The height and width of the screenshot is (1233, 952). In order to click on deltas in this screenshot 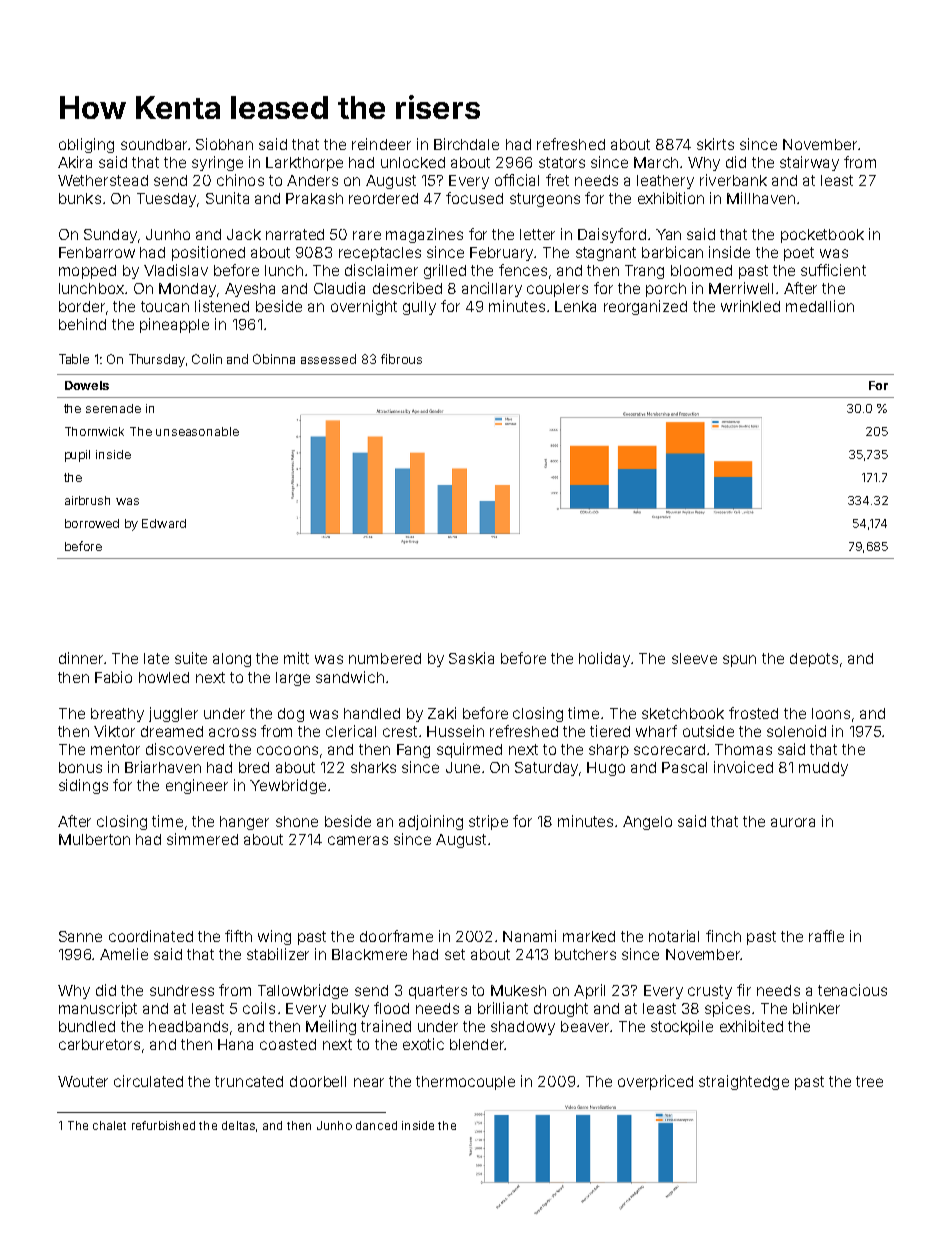, I will do `click(238, 1125)`.
